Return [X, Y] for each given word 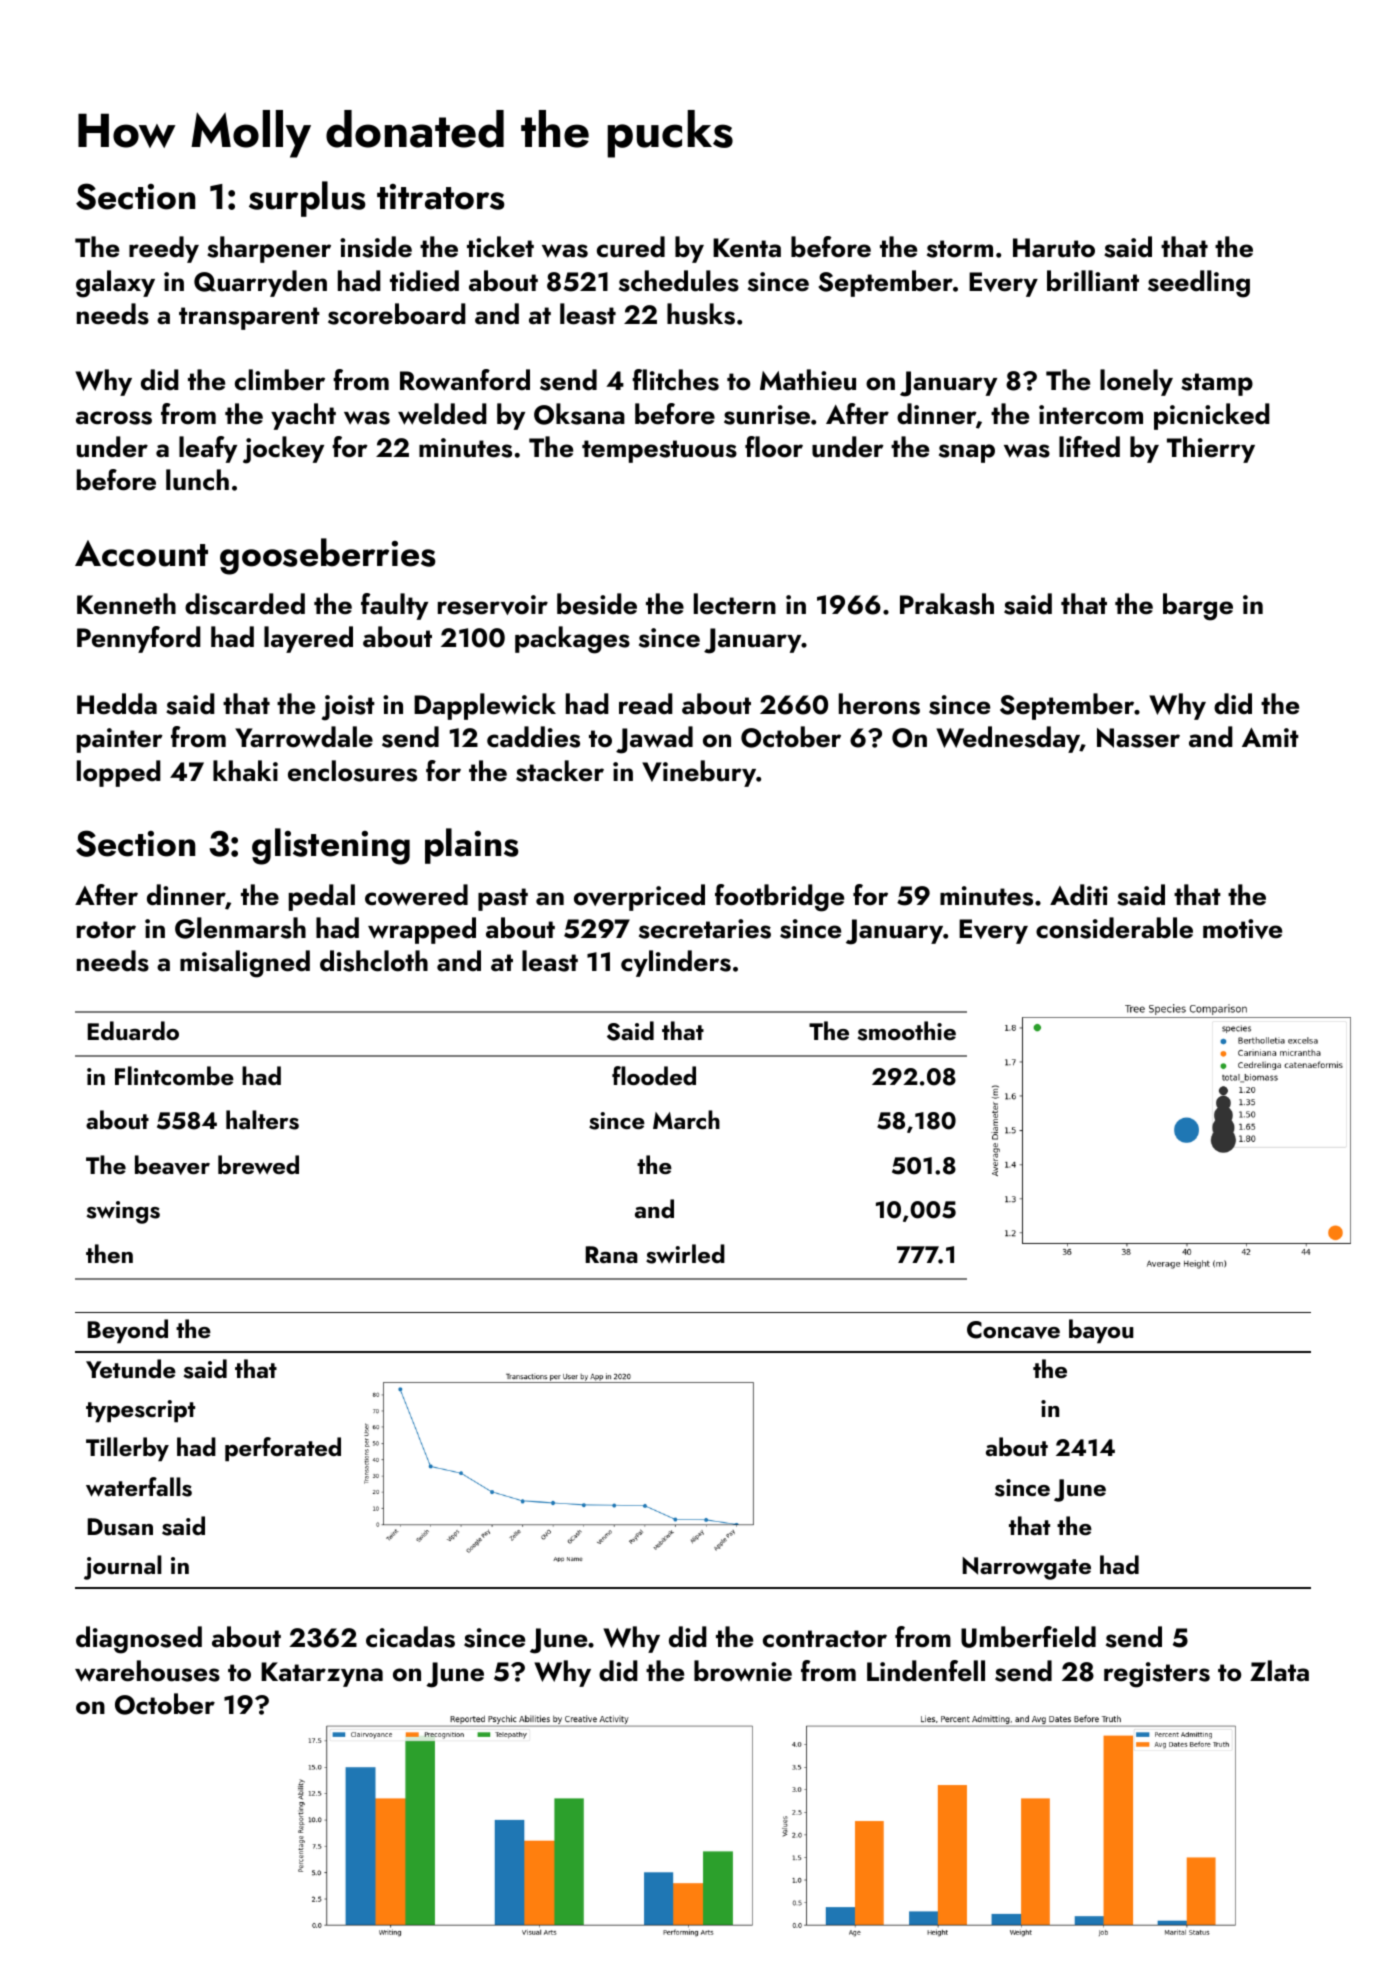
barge [1198, 607]
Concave [1013, 1330]
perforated [283, 1449]
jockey [283, 450]
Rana [612, 1254]
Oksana [579, 414]
